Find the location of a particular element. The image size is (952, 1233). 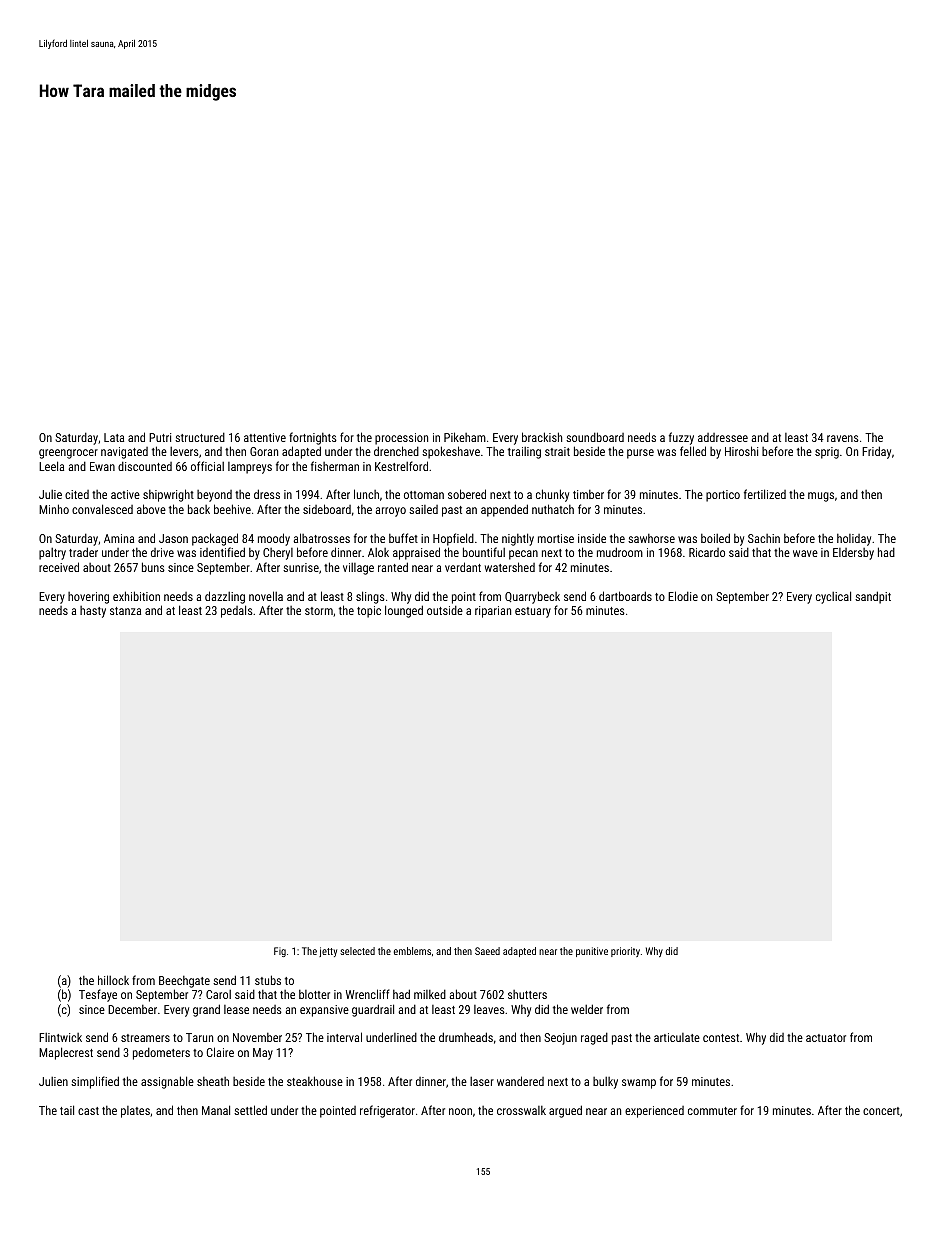

commuter is located at coordinates (712, 1111).
